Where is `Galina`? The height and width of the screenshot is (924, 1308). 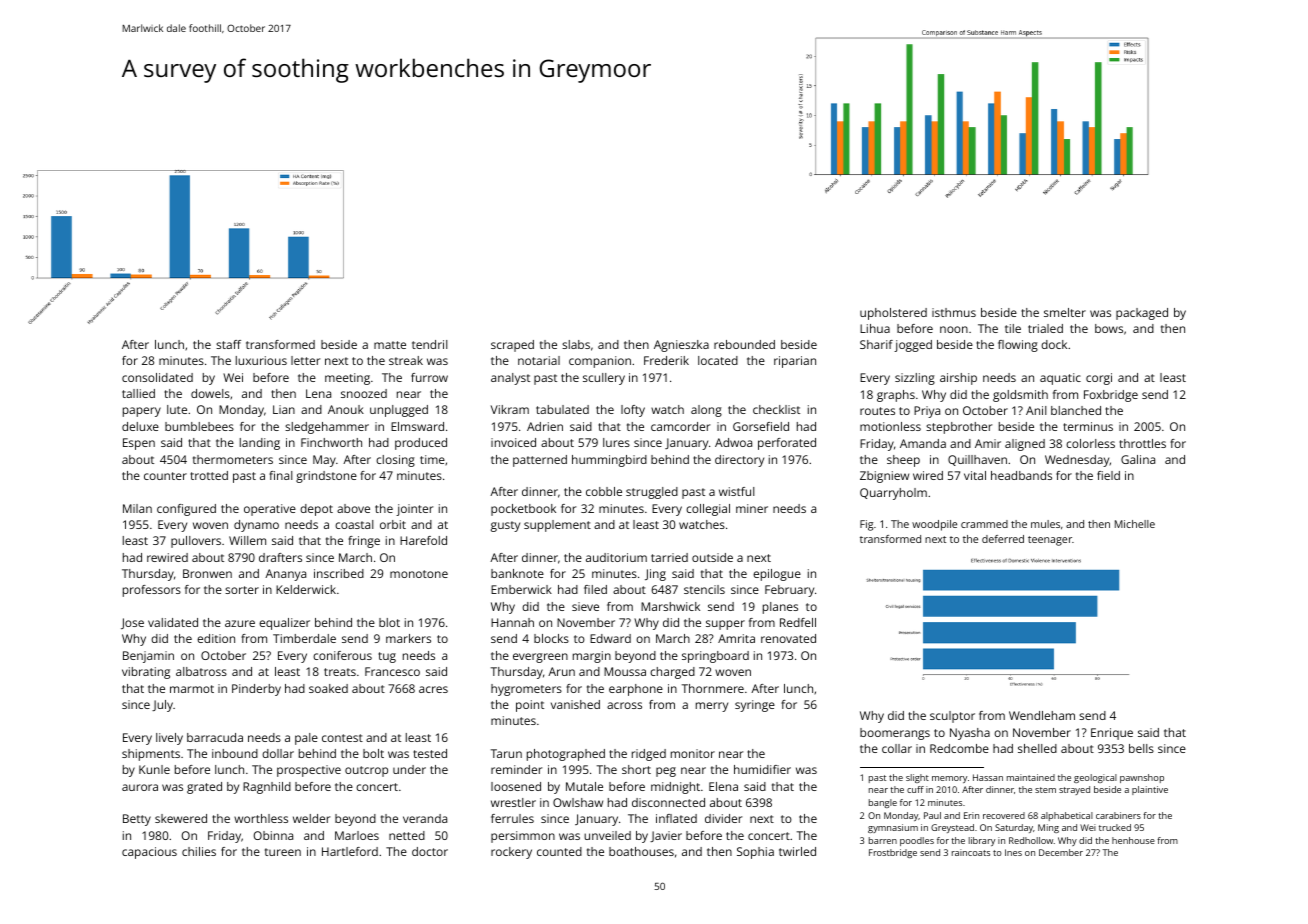 Galina is located at coordinates (1138, 459).
